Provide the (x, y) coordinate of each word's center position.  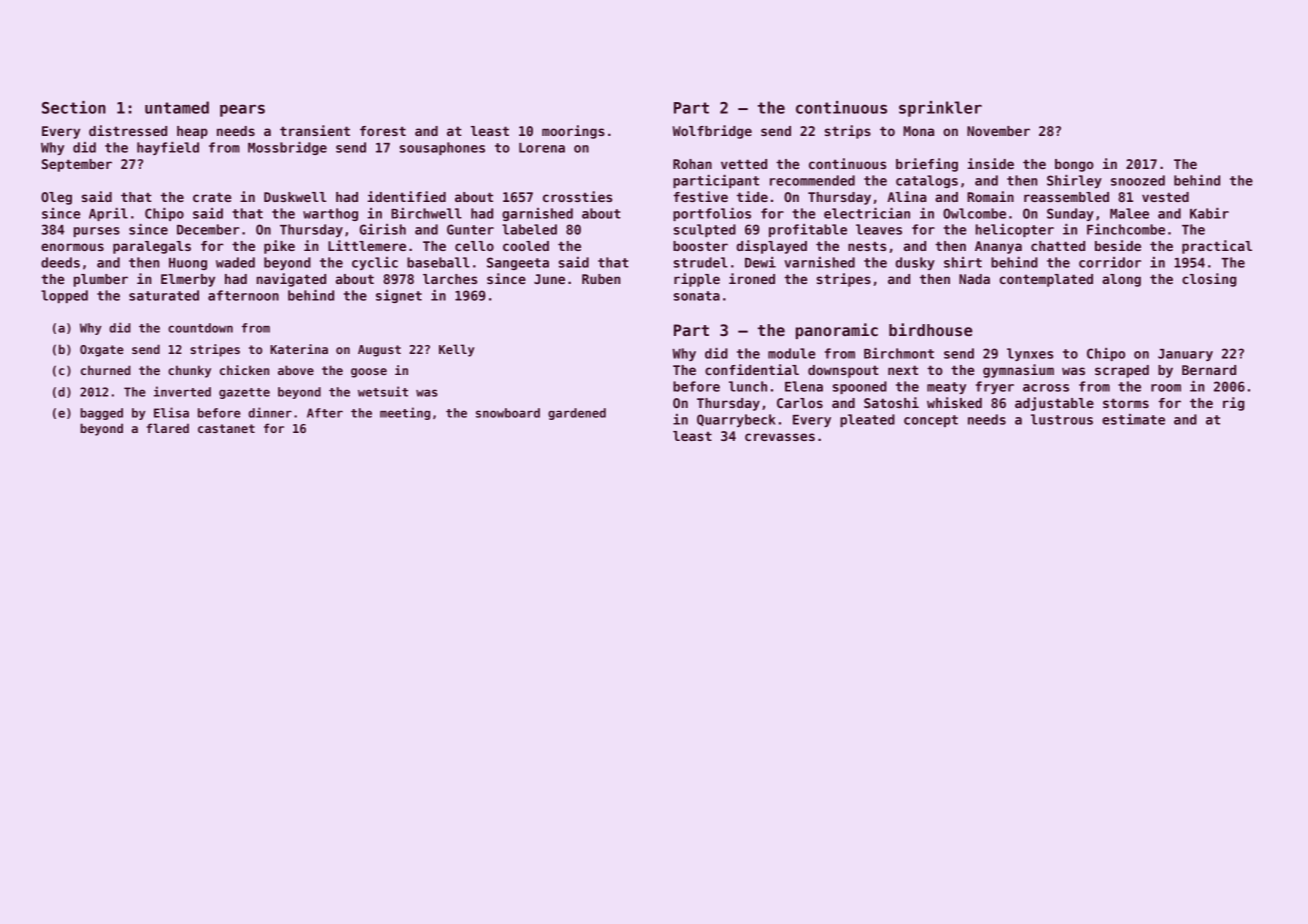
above (296, 370)
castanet (226, 428)
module (791, 353)
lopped (64, 296)
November (998, 131)
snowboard (508, 413)
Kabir (1209, 213)
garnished (537, 214)
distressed (128, 130)
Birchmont (899, 353)
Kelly (456, 350)
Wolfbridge (712, 132)
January (1185, 355)
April (108, 214)
